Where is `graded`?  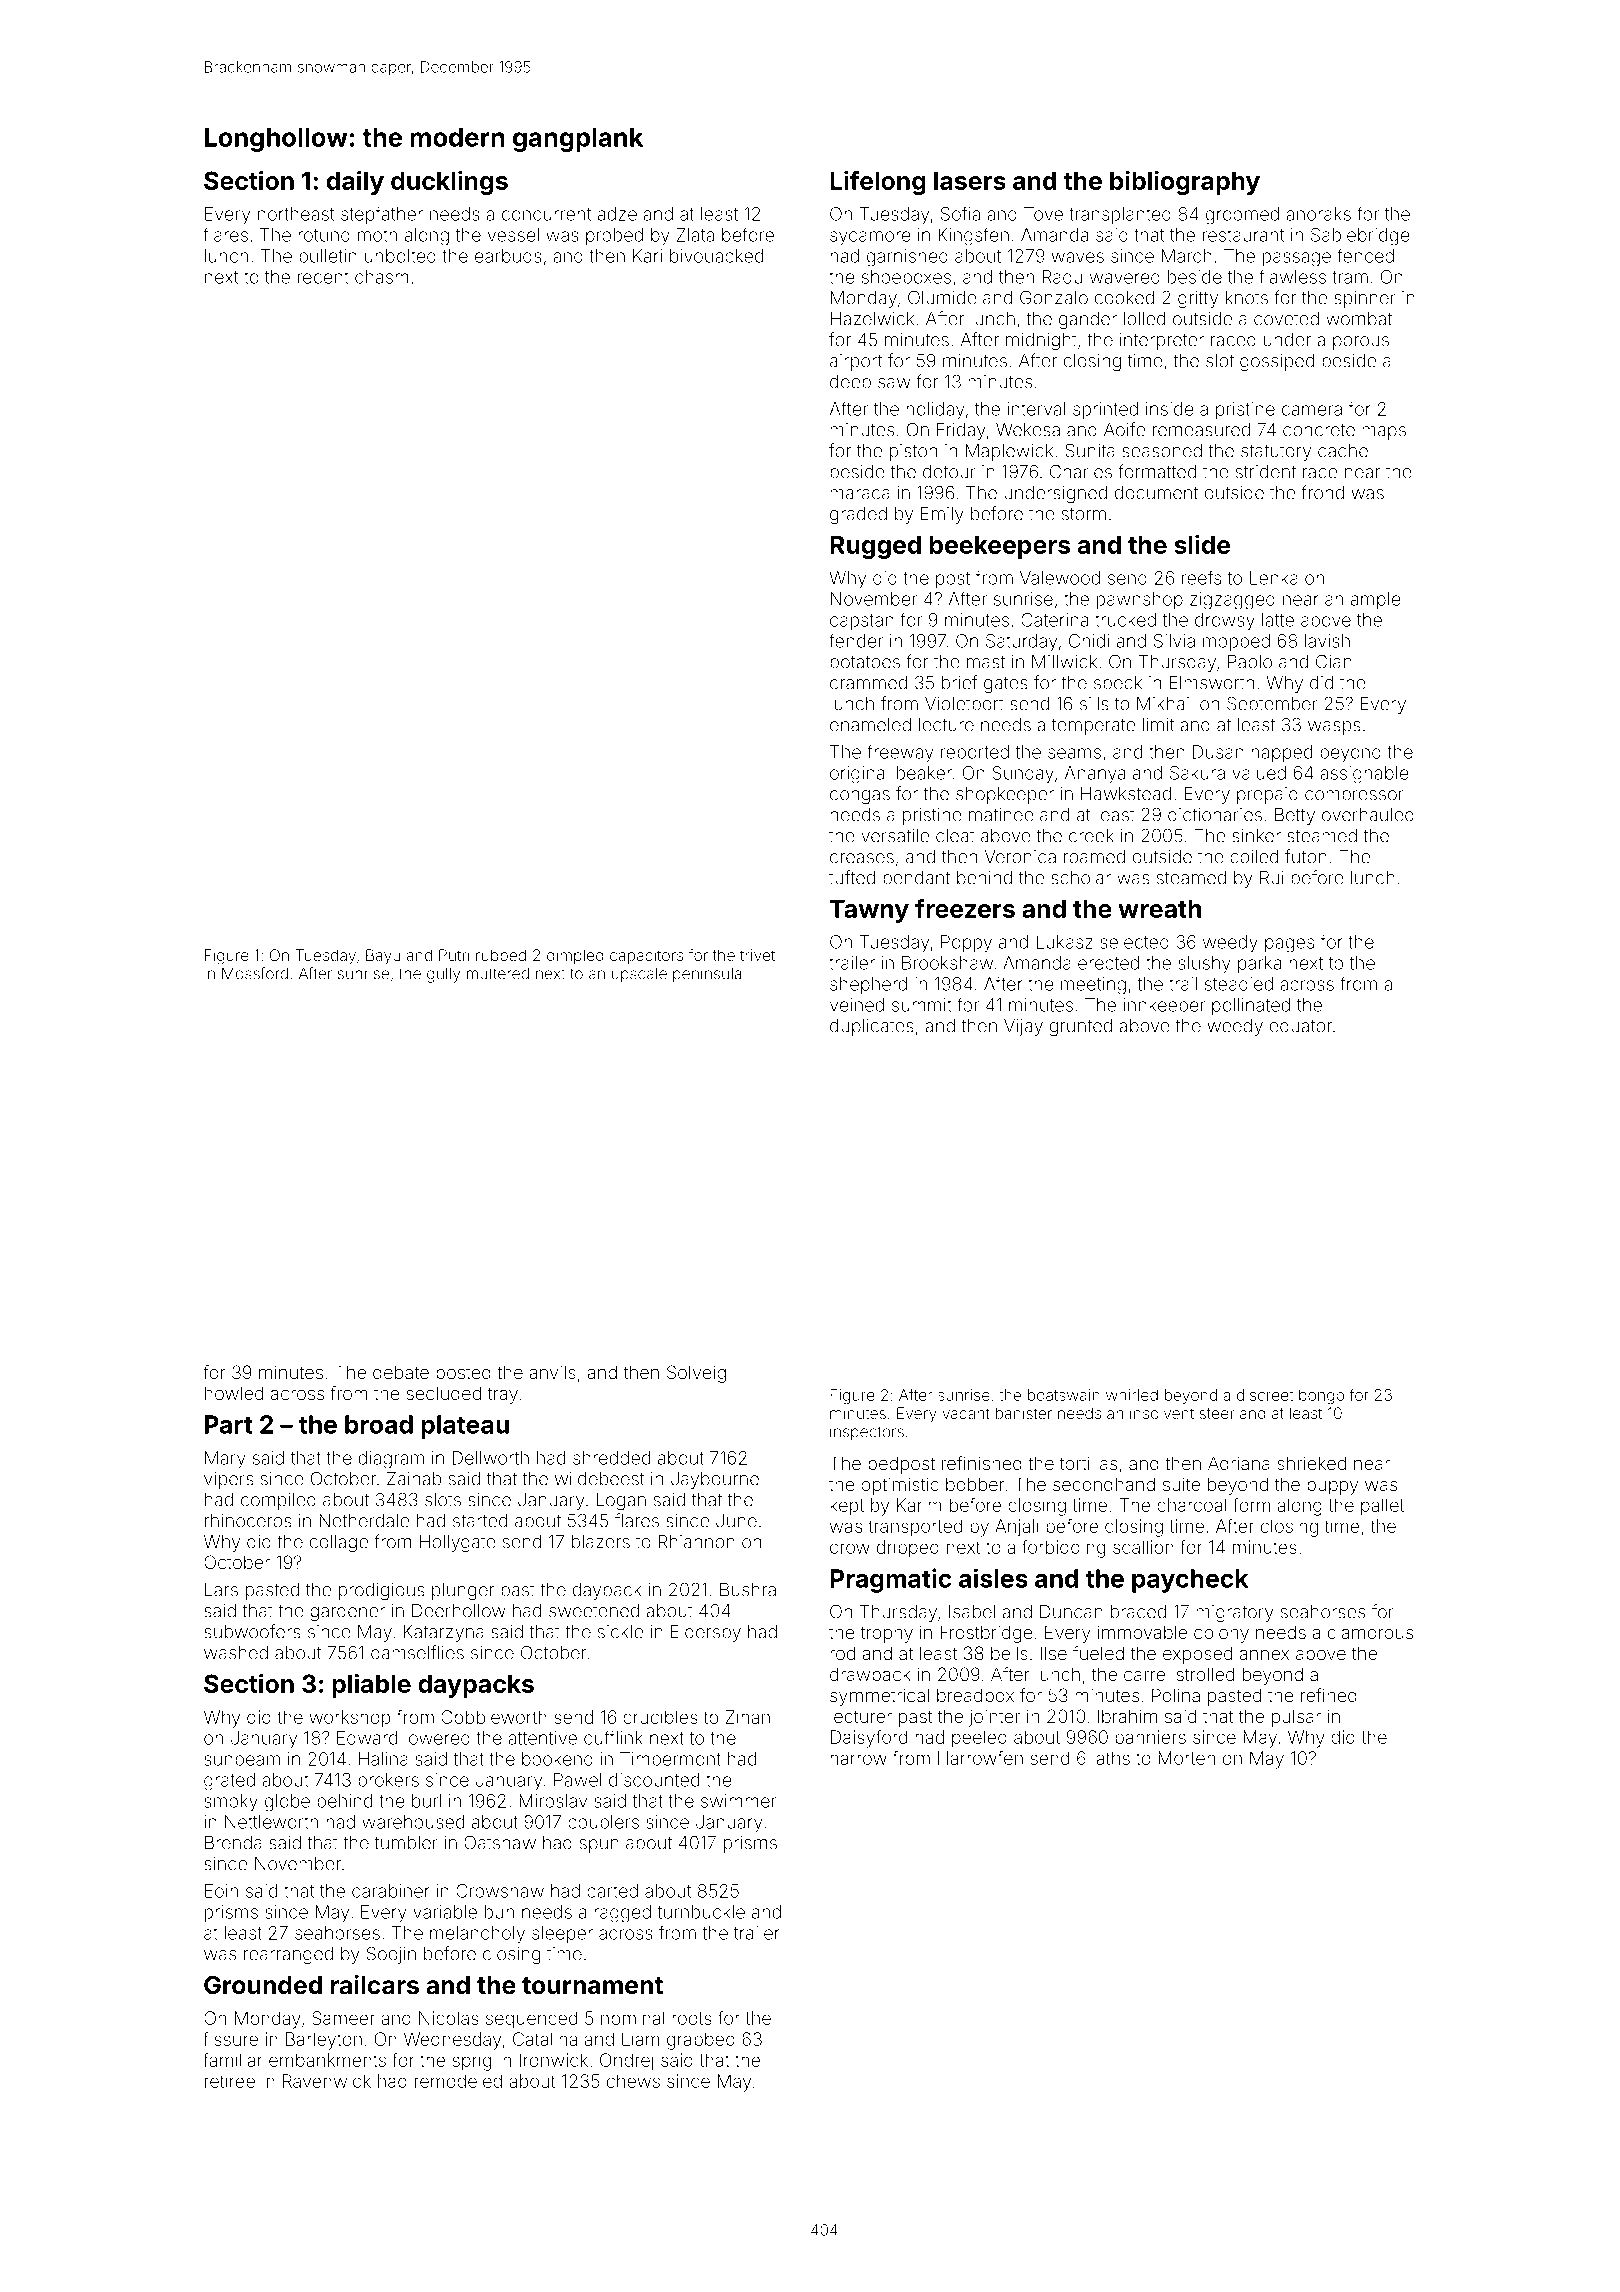
graded is located at coordinates (858, 515).
